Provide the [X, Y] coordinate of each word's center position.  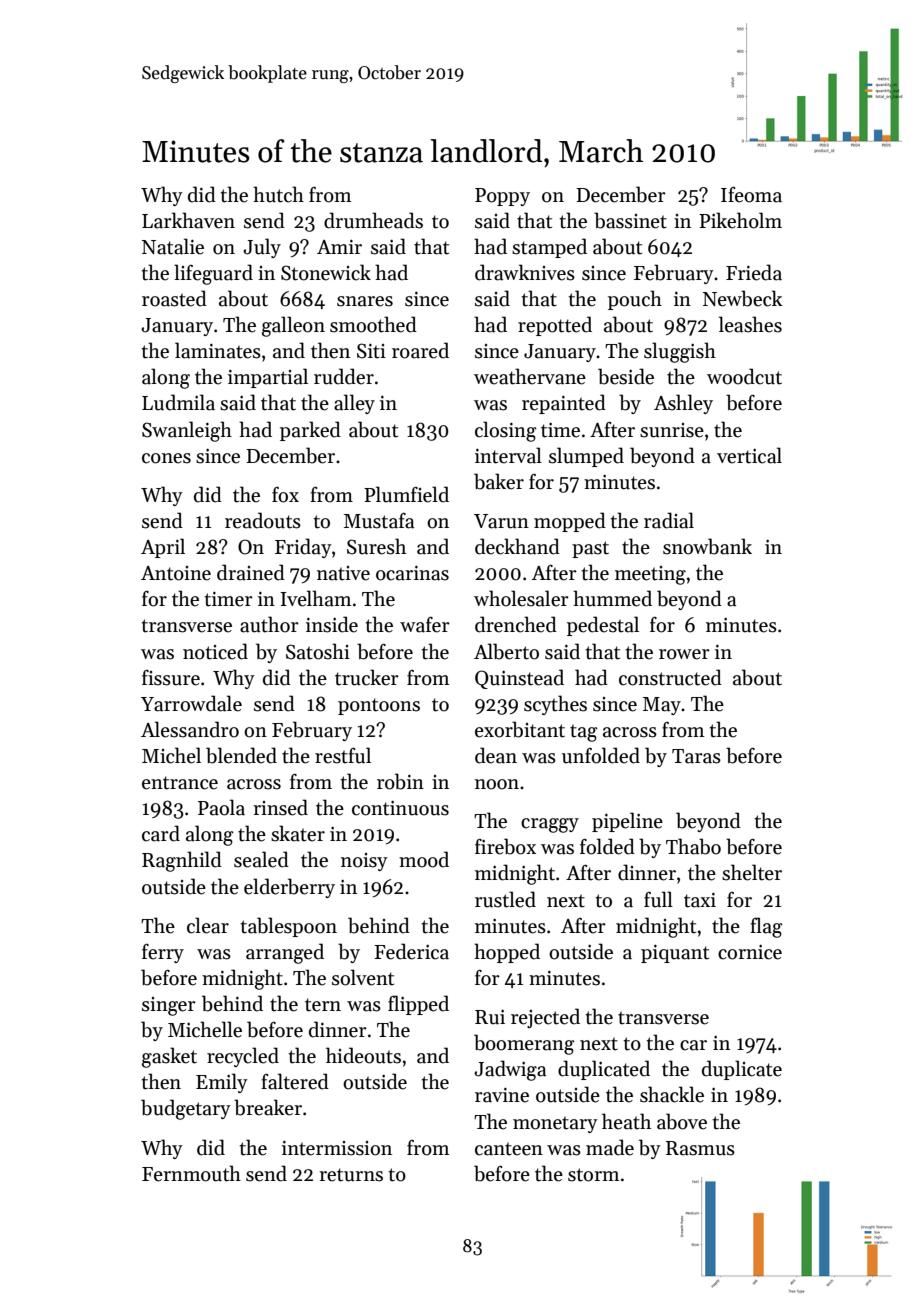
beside [626, 376]
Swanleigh [187, 431]
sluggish [680, 352]
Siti [371, 351]
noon [497, 784]
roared [420, 350]
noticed [215, 651]
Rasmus [700, 1148]
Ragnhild [182, 861]
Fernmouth [191, 1173]
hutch [278, 194]
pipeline [627, 822]
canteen [509, 1149]
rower [684, 654]
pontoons [379, 706]
